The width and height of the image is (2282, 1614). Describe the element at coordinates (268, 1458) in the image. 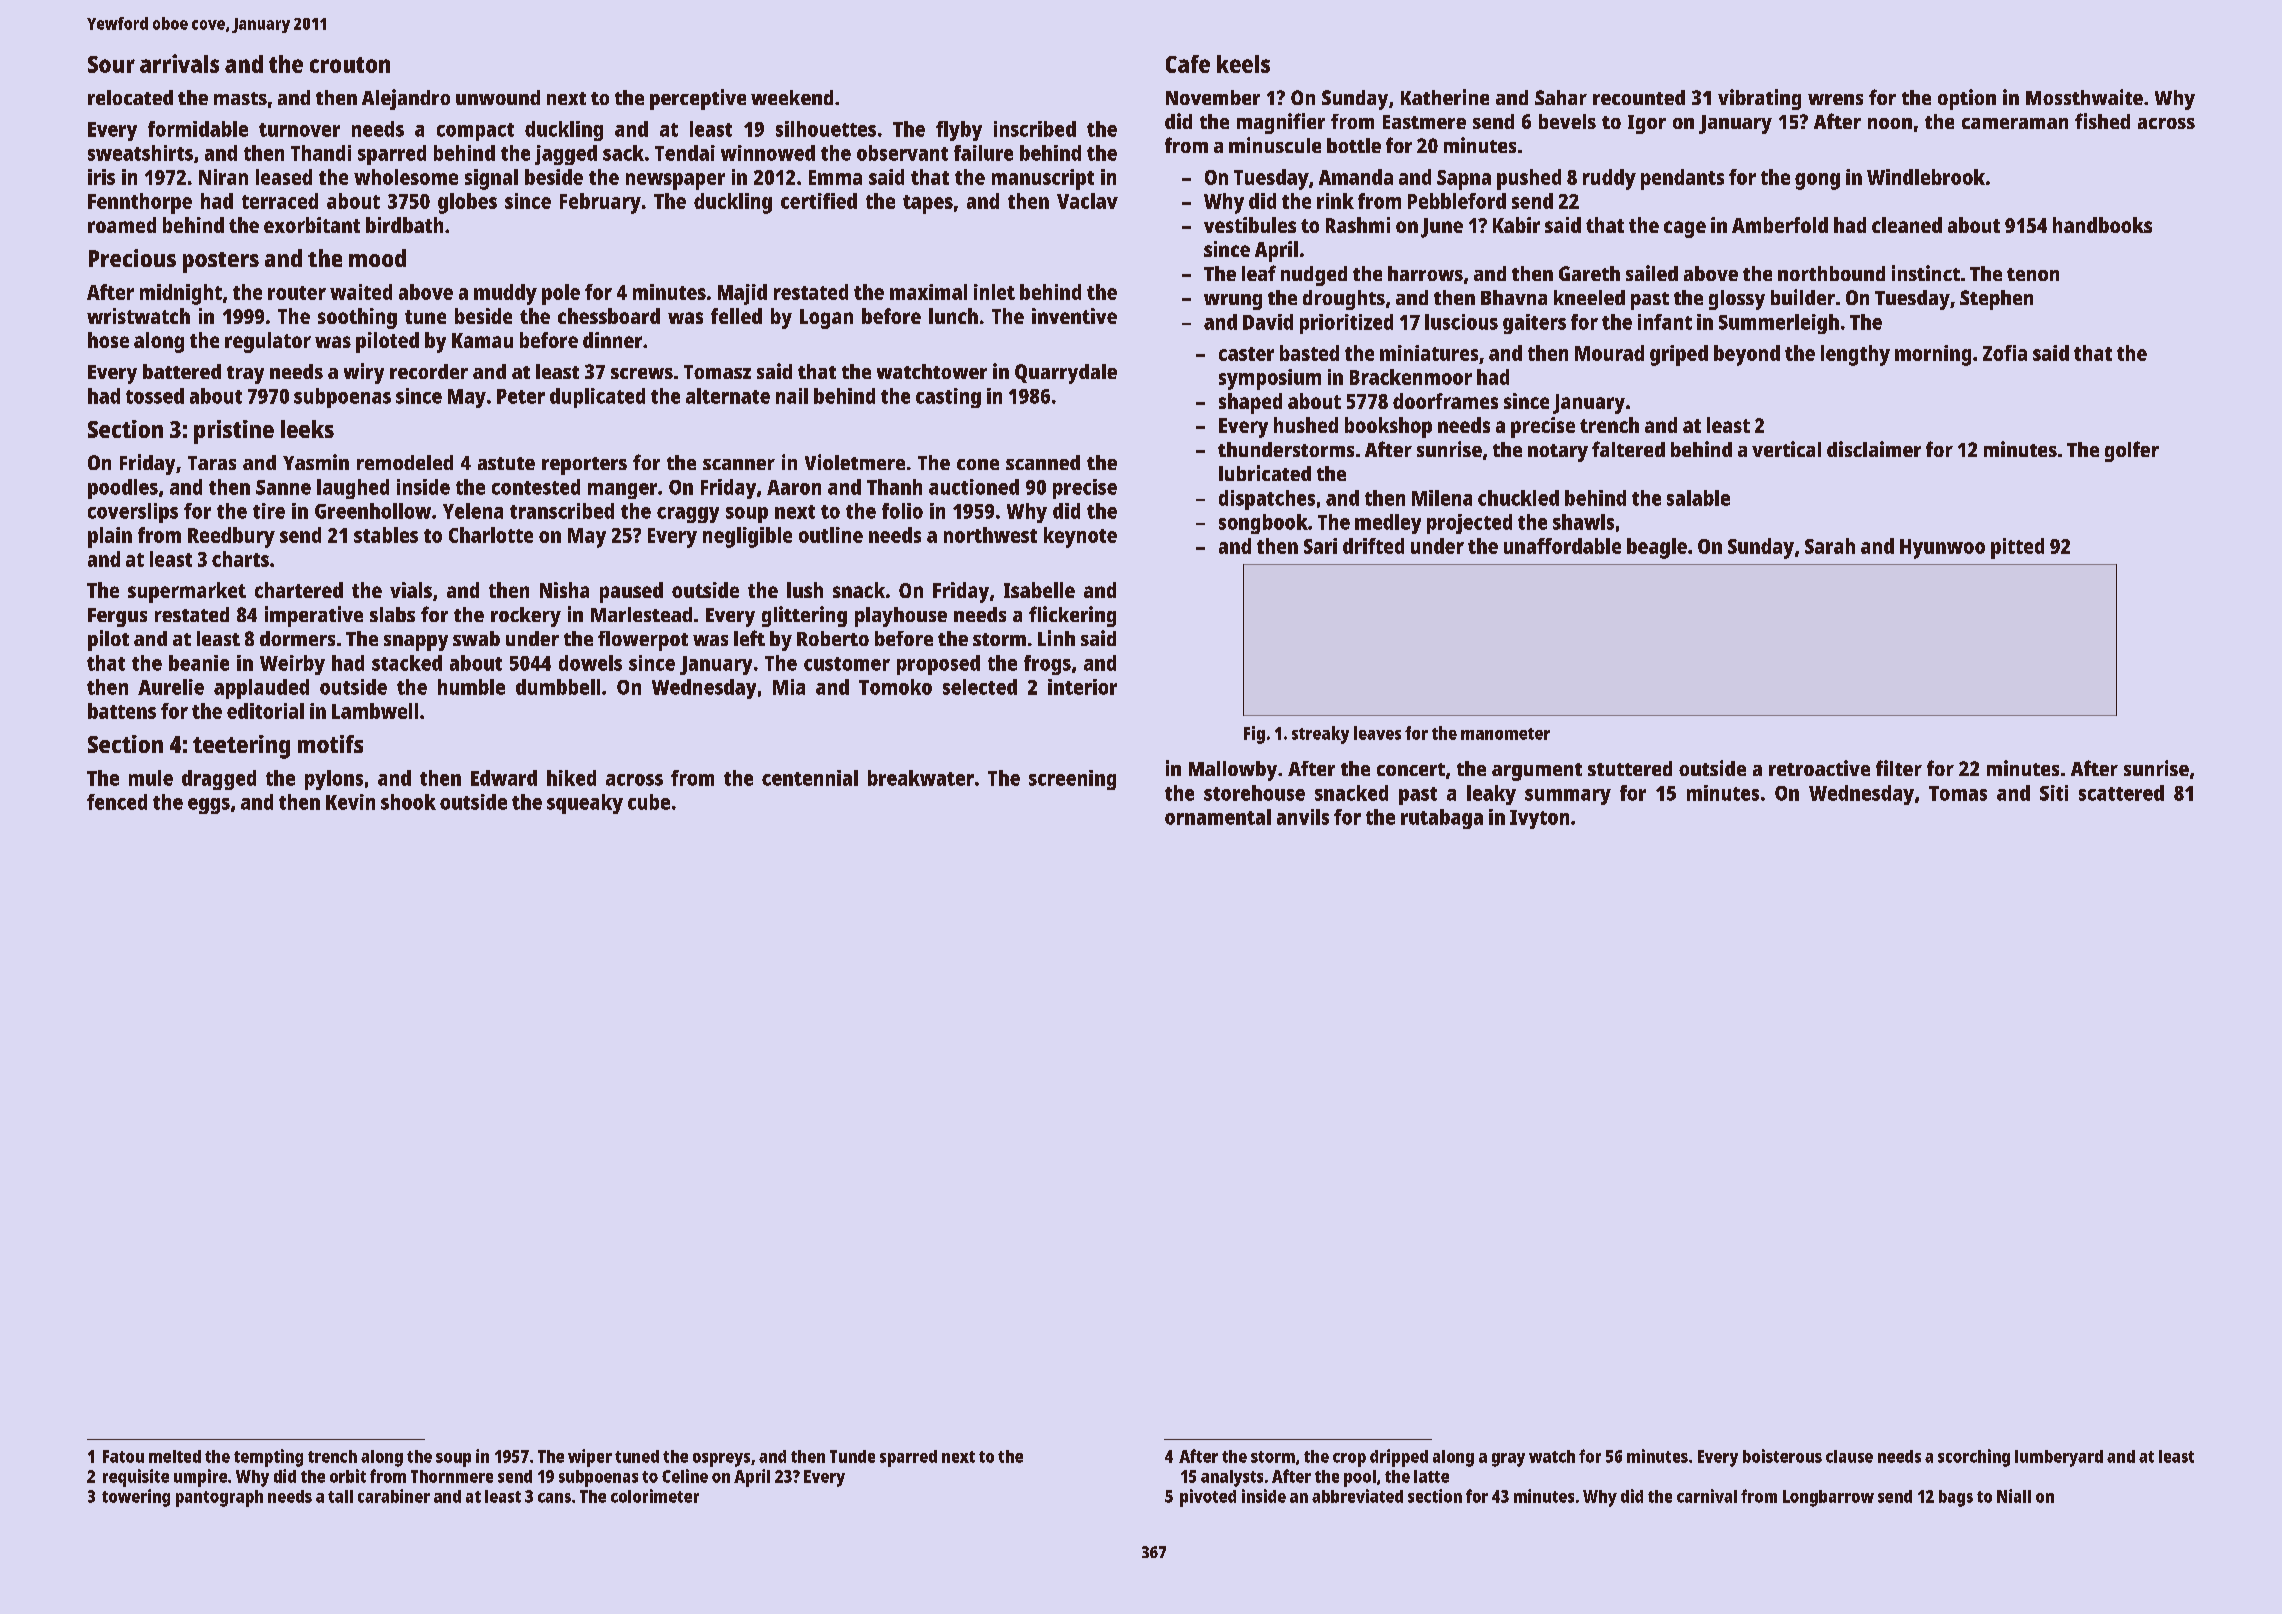

I see `tempting` at that location.
